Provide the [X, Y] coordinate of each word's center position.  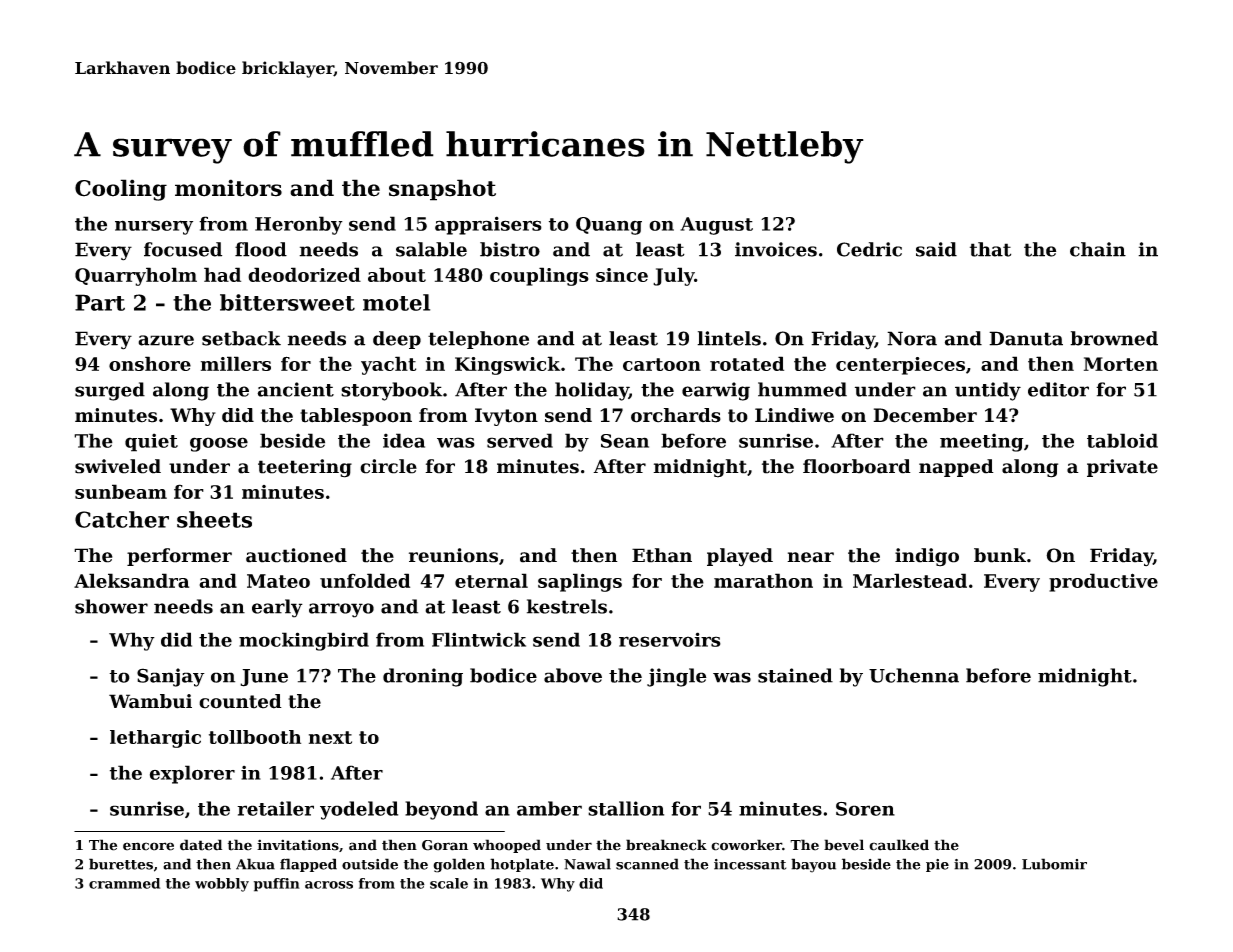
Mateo [278, 581]
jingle [677, 677]
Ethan [662, 555]
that [990, 249]
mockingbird [304, 641]
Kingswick [507, 365]
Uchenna [914, 675]
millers [236, 363]
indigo [927, 557]
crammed [124, 883]
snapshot [442, 190]
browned [1114, 338]
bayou [813, 865]
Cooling [121, 190]
